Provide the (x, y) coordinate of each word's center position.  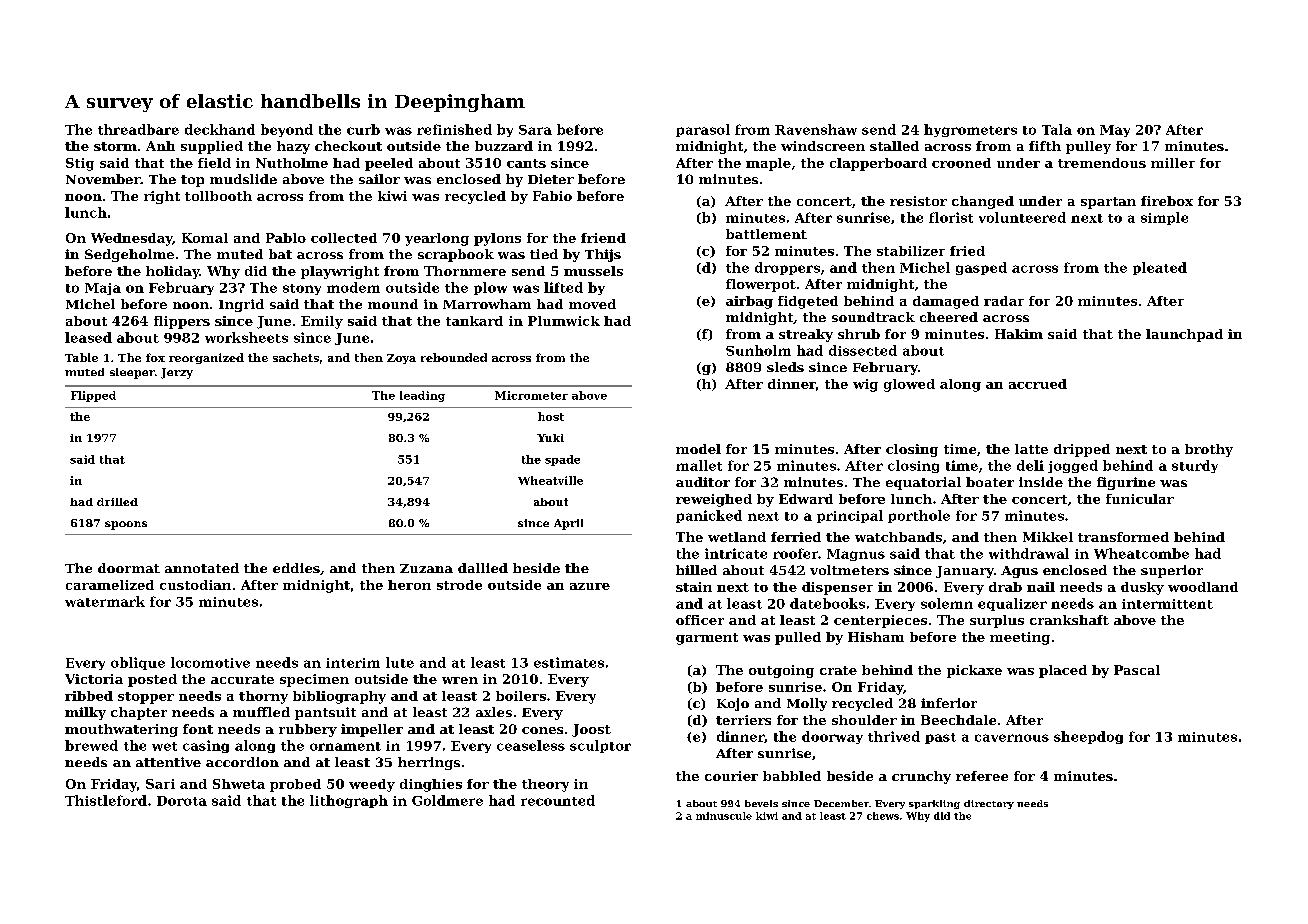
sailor (379, 179)
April (568, 524)
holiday (173, 272)
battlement (766, 234)
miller (1173, 163)
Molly (807, 704)
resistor (918, 201)
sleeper (132, 373)
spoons (126, 525)
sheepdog (1088, 737)
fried (967, 251)
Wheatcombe (1141, 553)
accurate (242, 679)
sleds (785, 367)
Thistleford (106, 800)
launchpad (1184, 335)
